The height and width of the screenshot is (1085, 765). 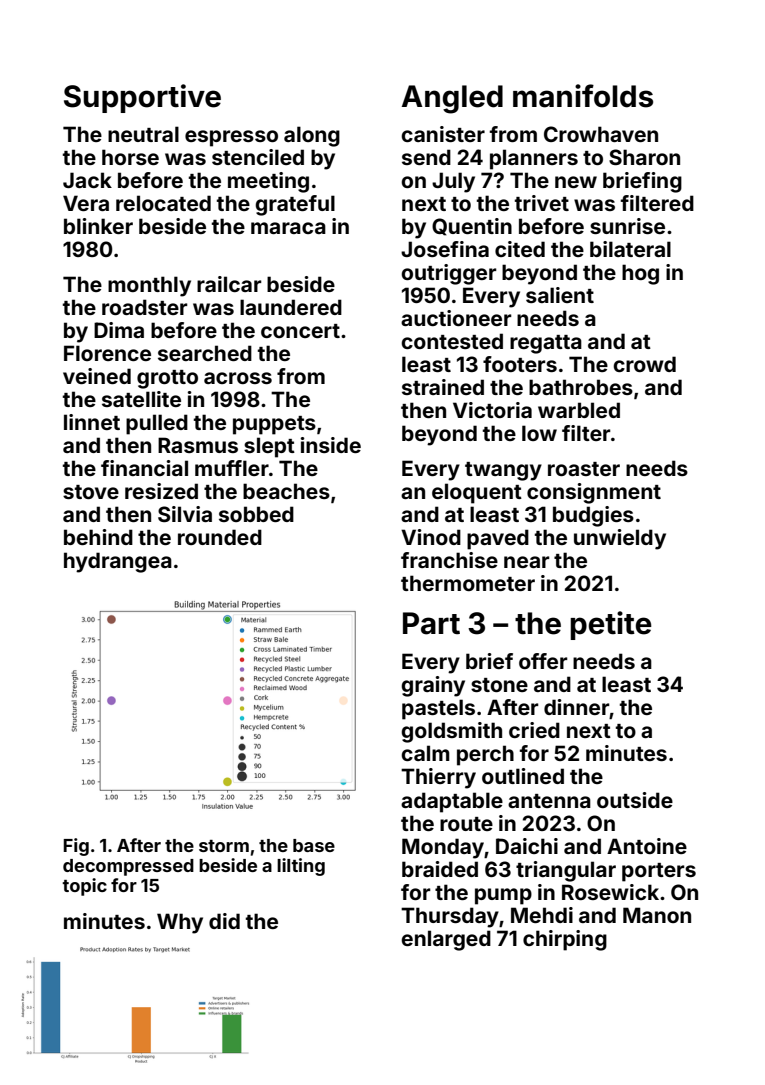 What do you see at coordinates (620, 539) in the screenshot?
I see `unwieldy` at bounding box center [620, 539].
